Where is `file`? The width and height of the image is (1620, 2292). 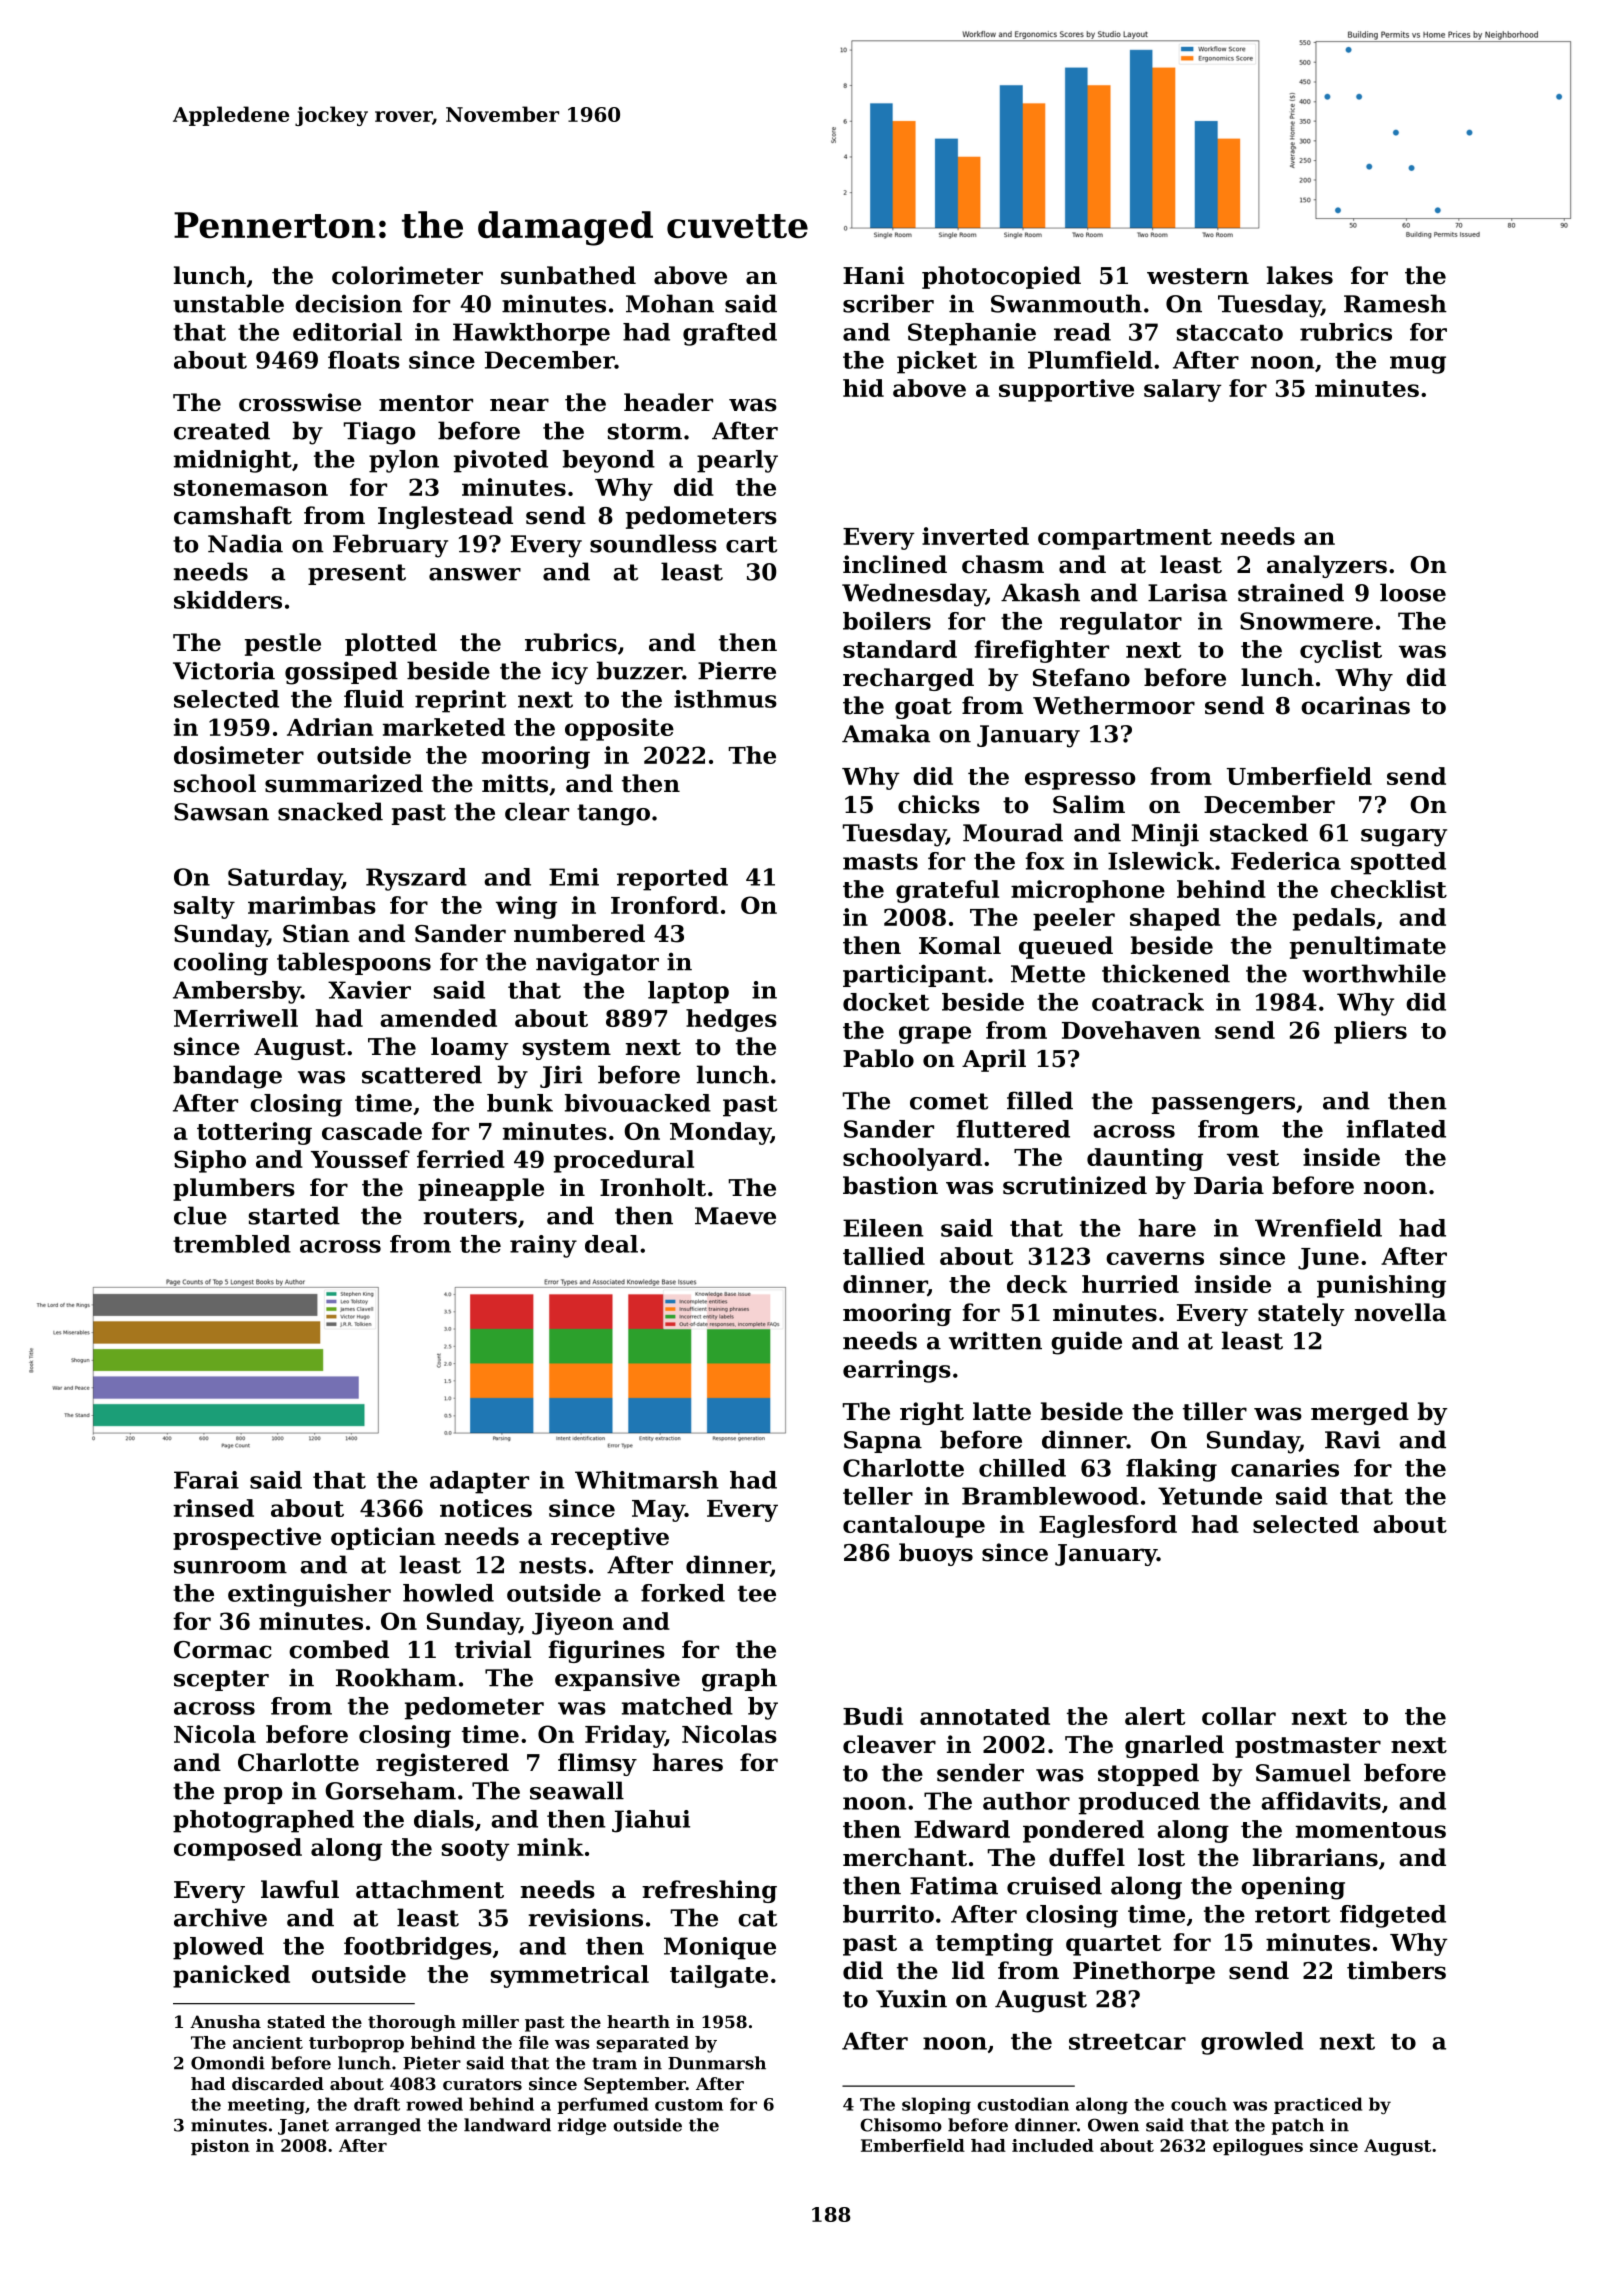
file is located at coordinates (534, 2042).
